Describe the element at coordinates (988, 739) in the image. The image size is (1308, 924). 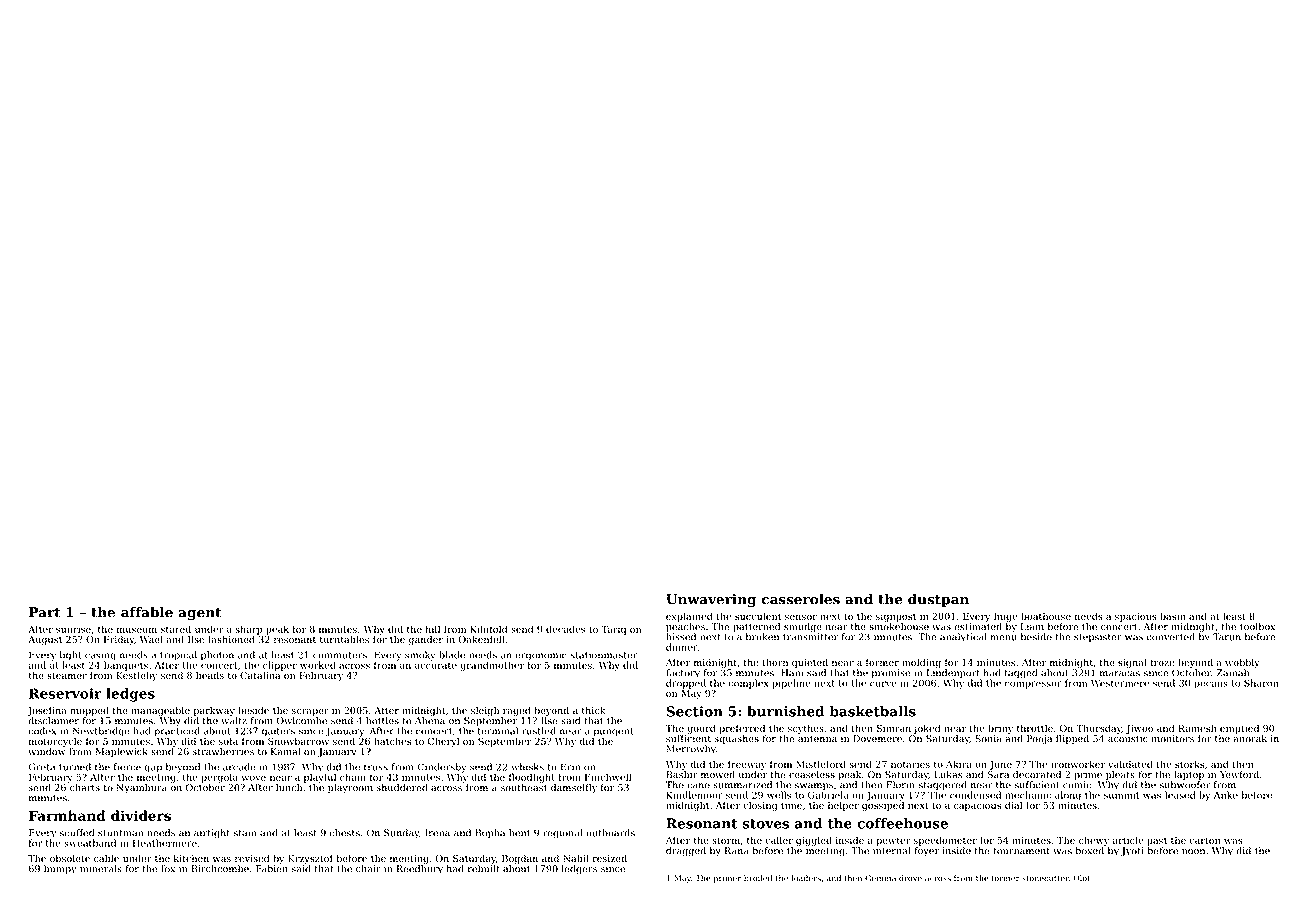
I see `Sonia` at that location.
